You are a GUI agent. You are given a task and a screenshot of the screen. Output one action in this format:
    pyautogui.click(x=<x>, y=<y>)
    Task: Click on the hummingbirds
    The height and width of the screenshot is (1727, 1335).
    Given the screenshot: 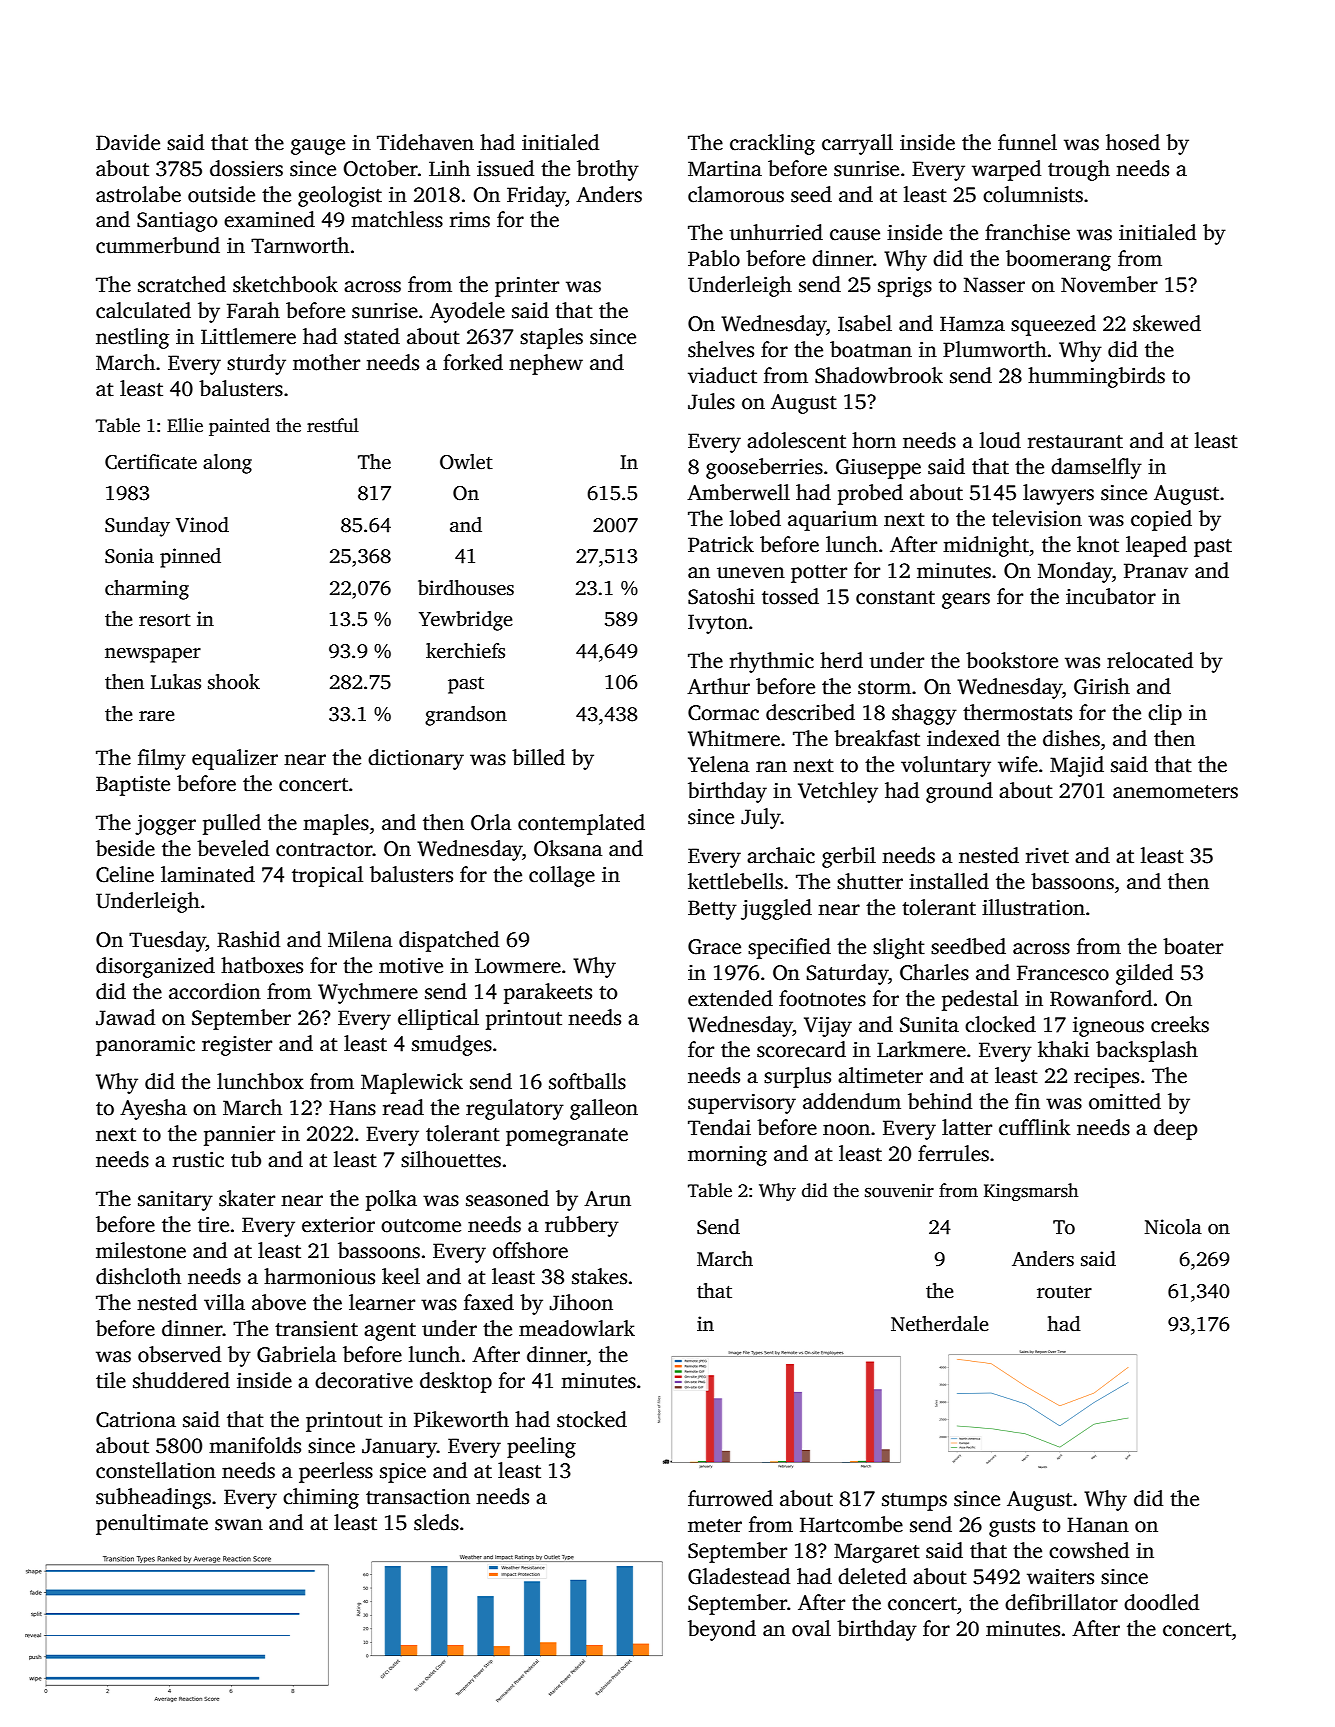 What is the action you would take?
    pyautogui.click(x=1096, y=377)
